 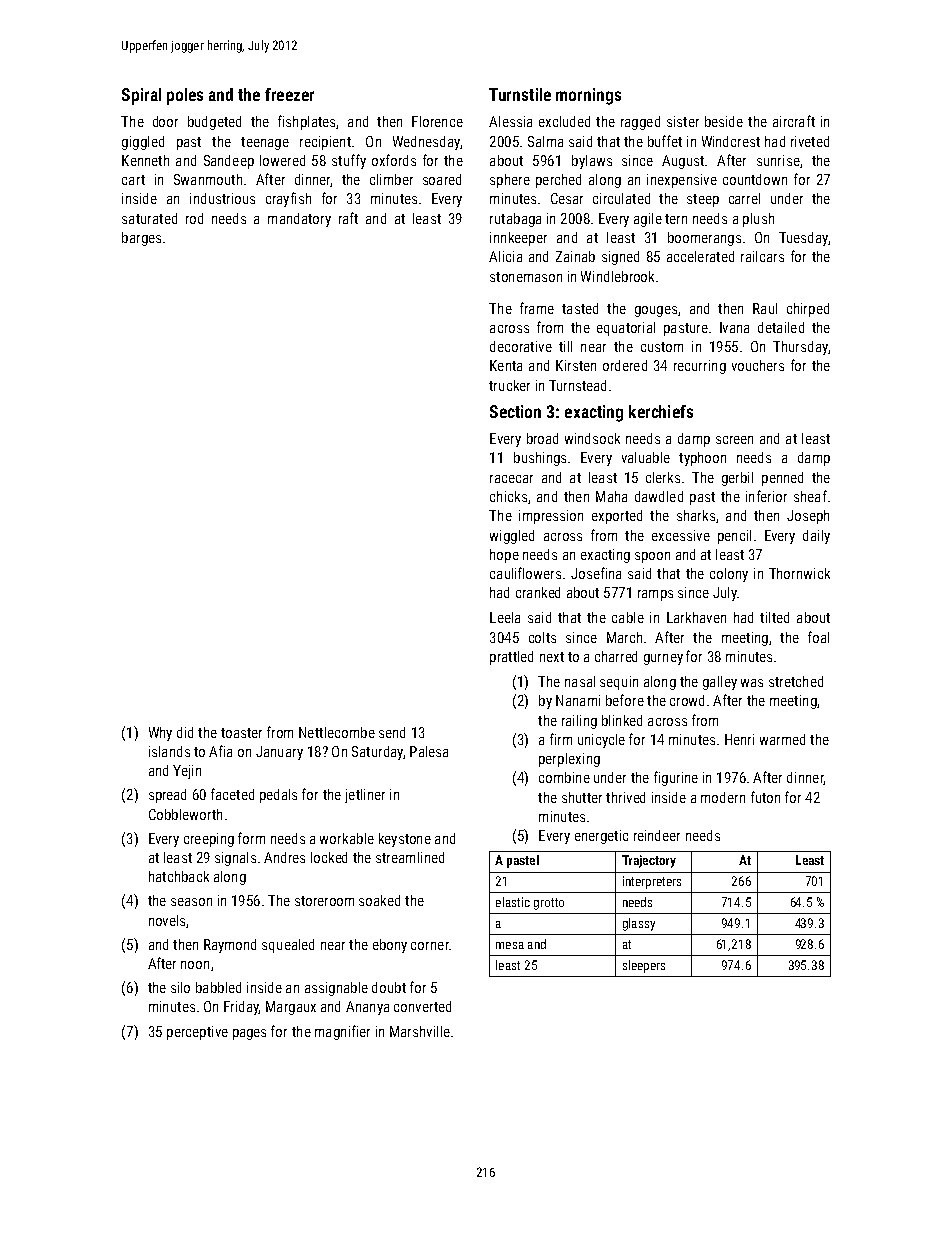 What do you see at coordinates (696, 515) in the screenshot?
I see `sharks` at bounding box center [696, 515].
